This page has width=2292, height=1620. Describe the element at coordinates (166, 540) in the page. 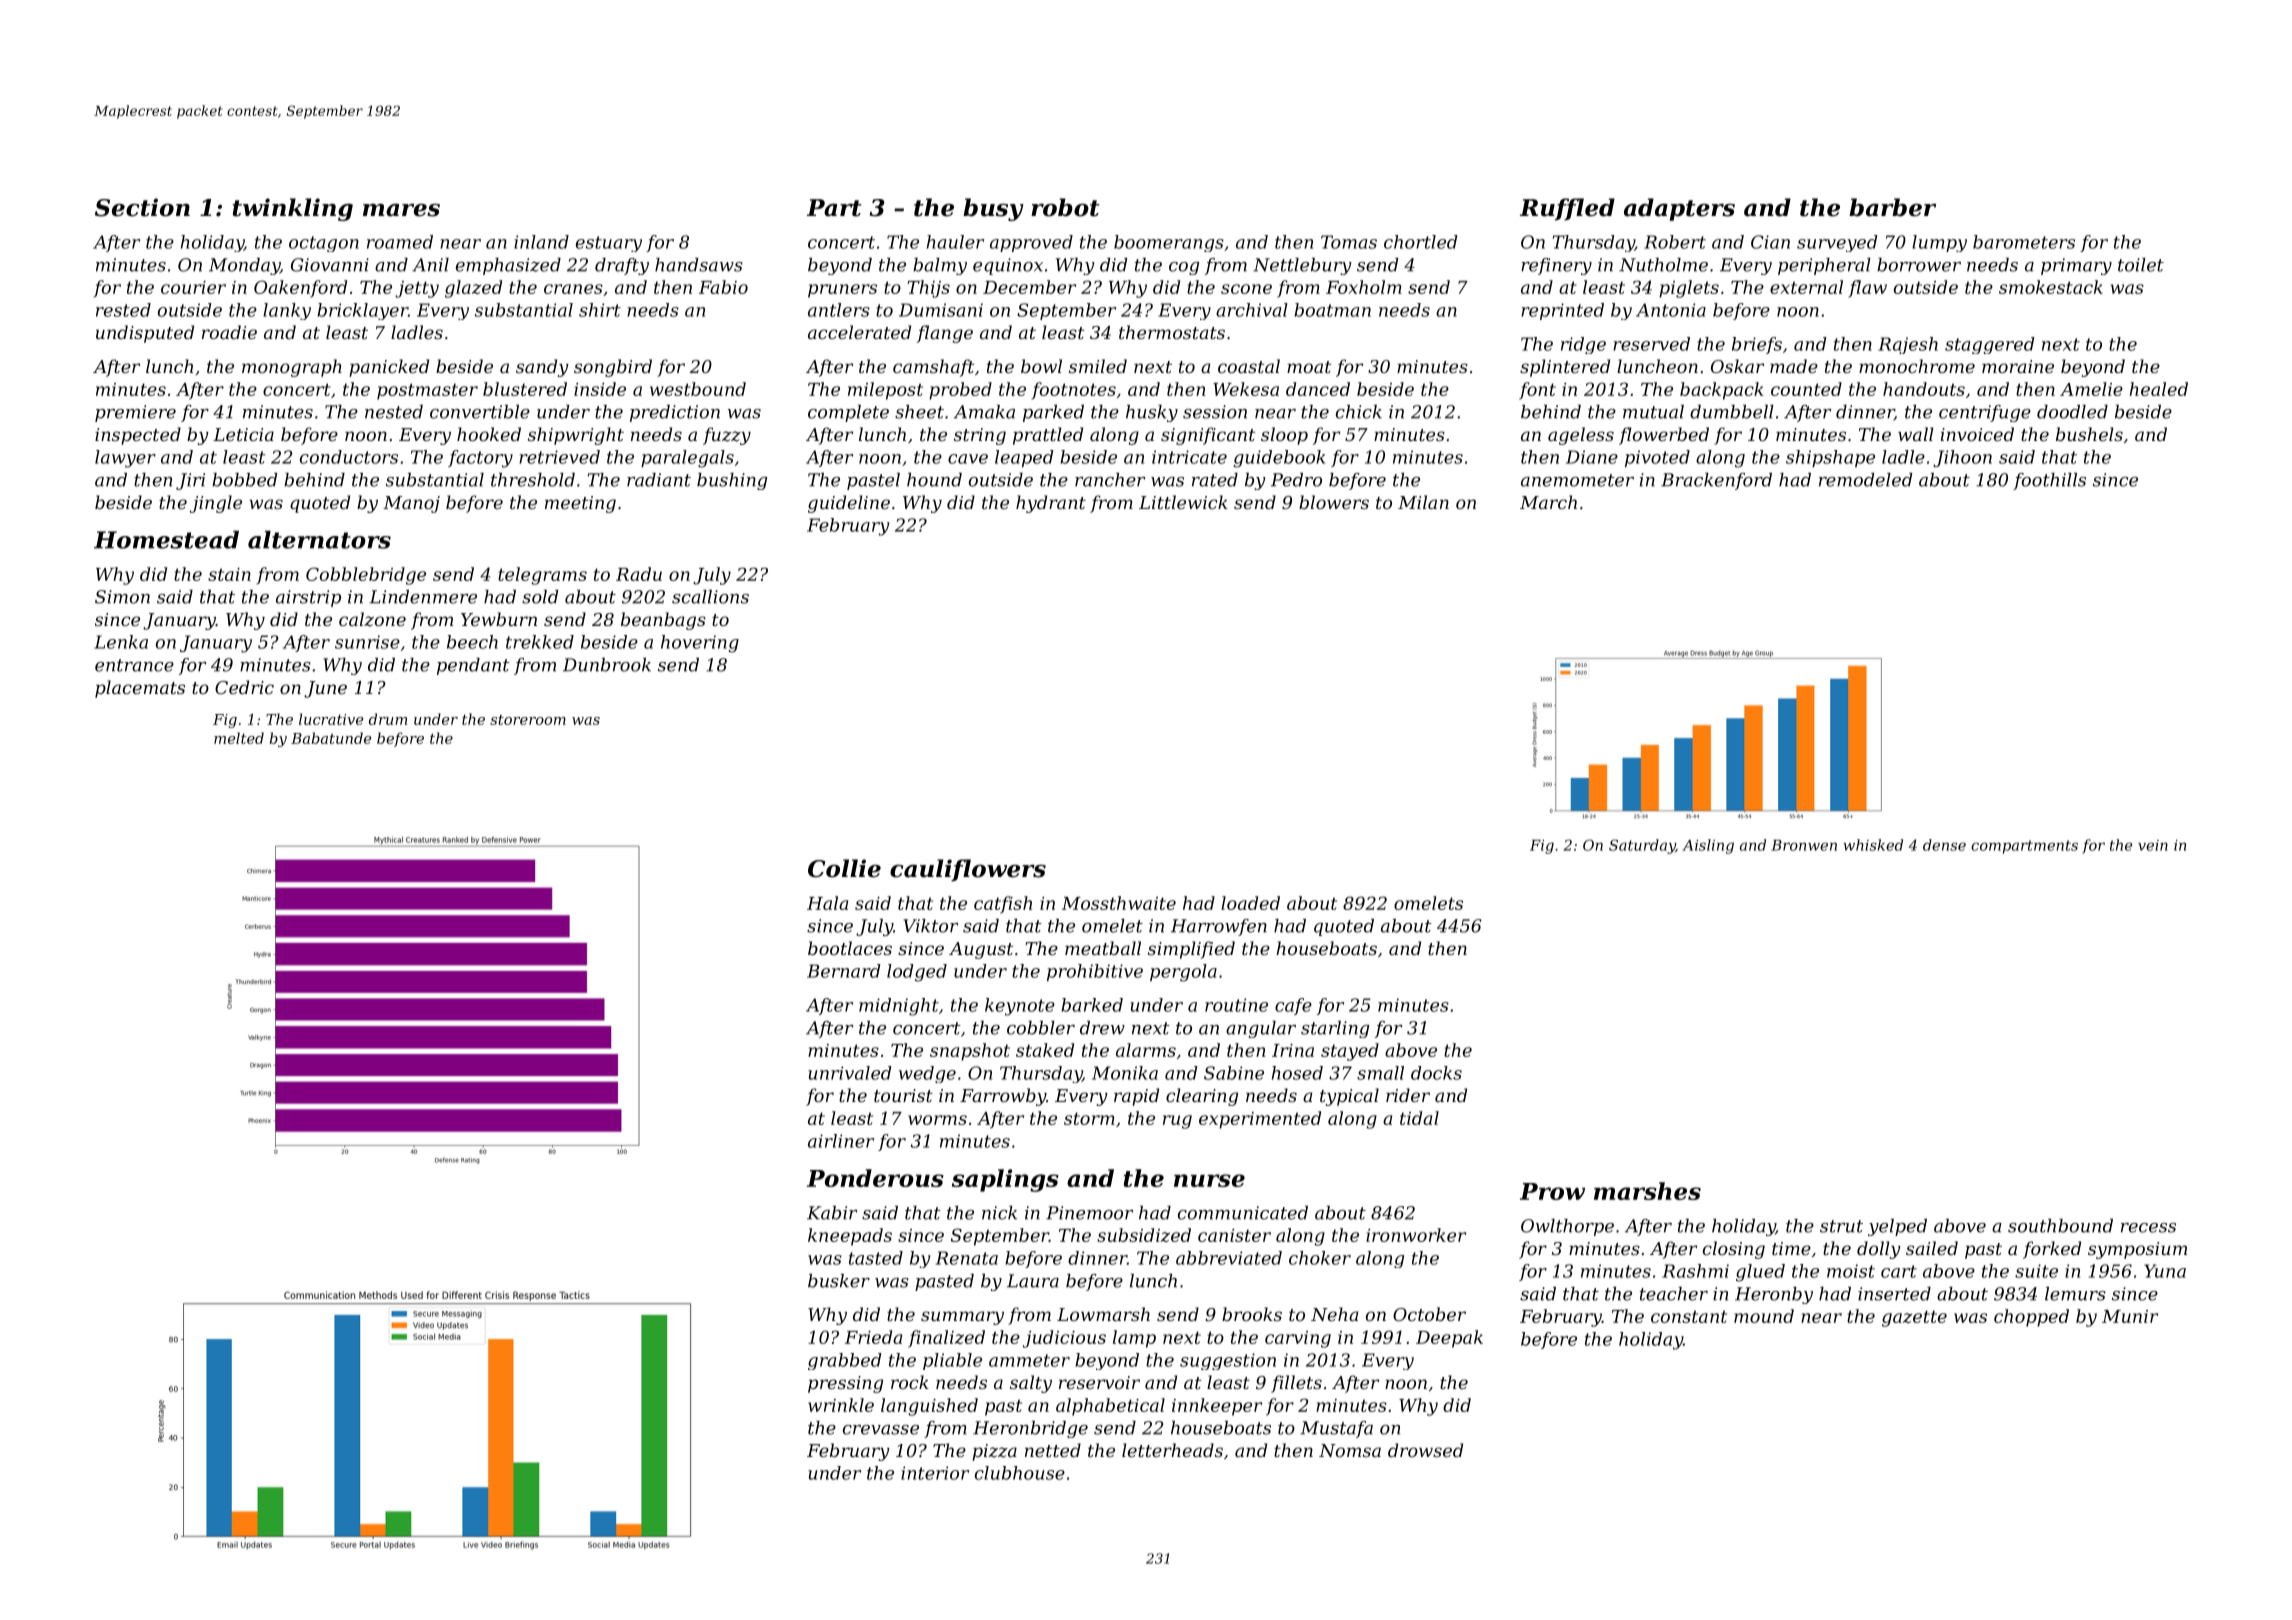

I see `Homestead` at that location.
